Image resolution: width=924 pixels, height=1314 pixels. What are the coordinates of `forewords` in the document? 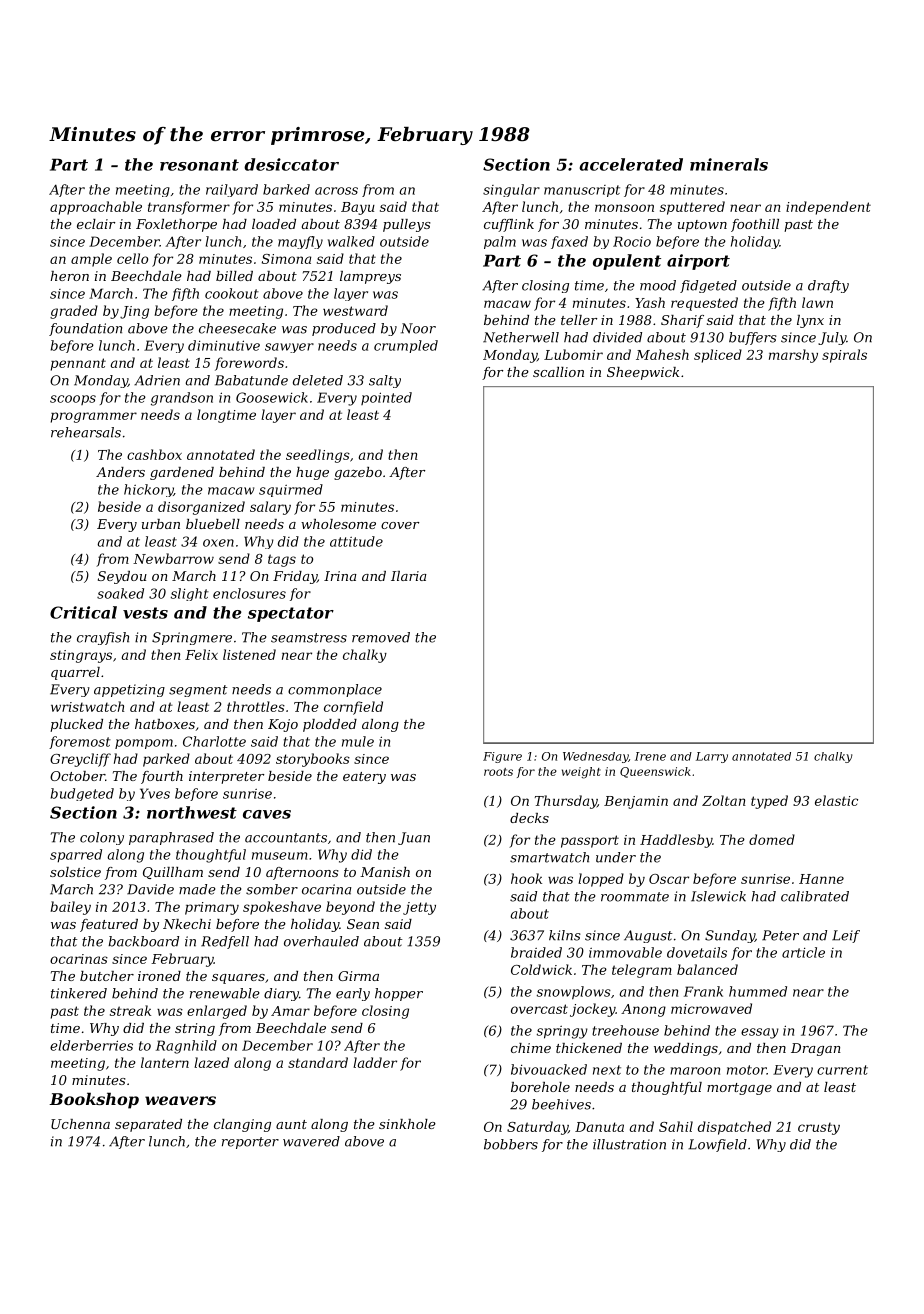 It's located at (249, 364).
